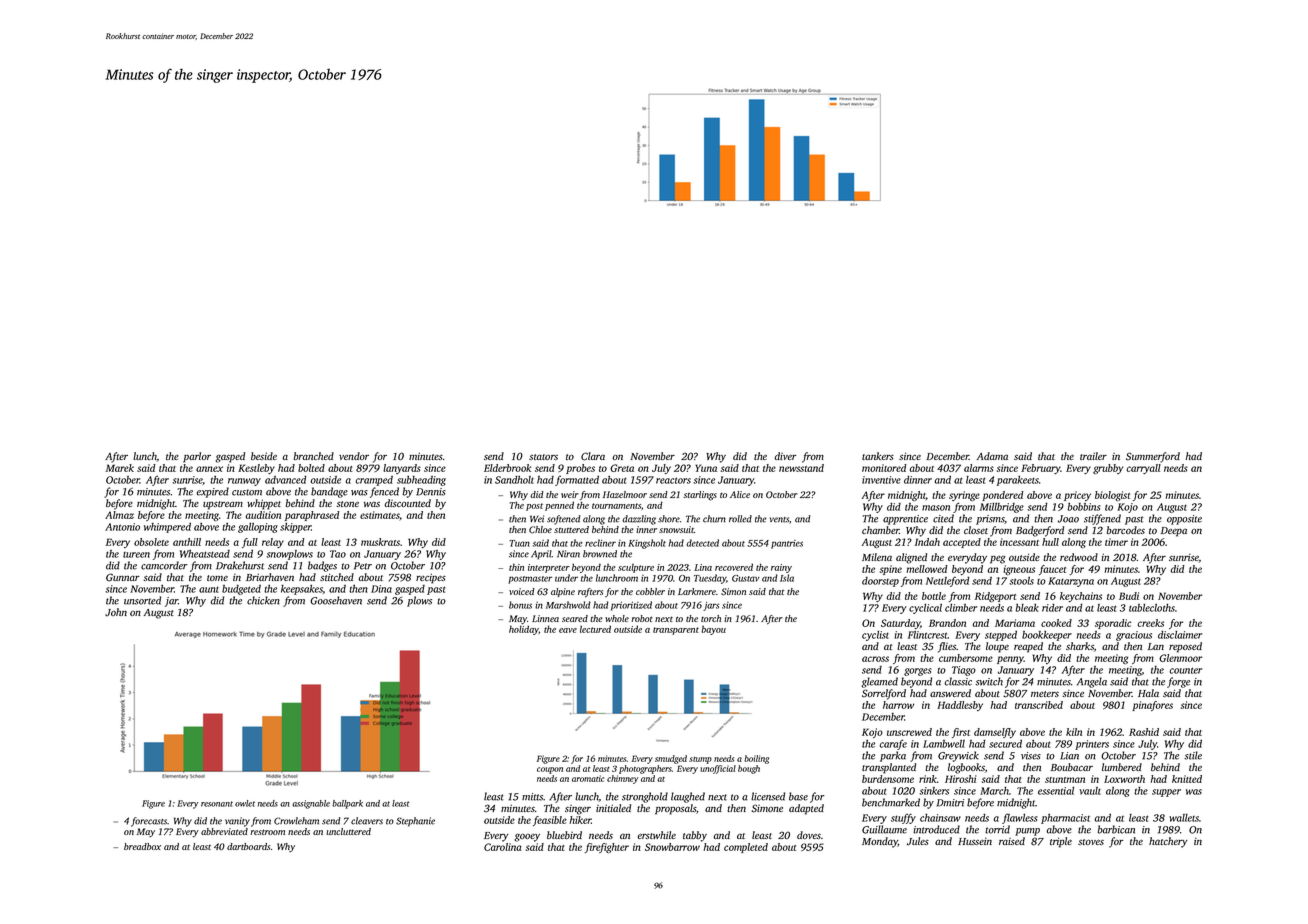 This image has width=1308, height=924. What do you see at coordinates (647, 544) in the image?
I see `Kingsholt` at bounding box center [647, 544].
